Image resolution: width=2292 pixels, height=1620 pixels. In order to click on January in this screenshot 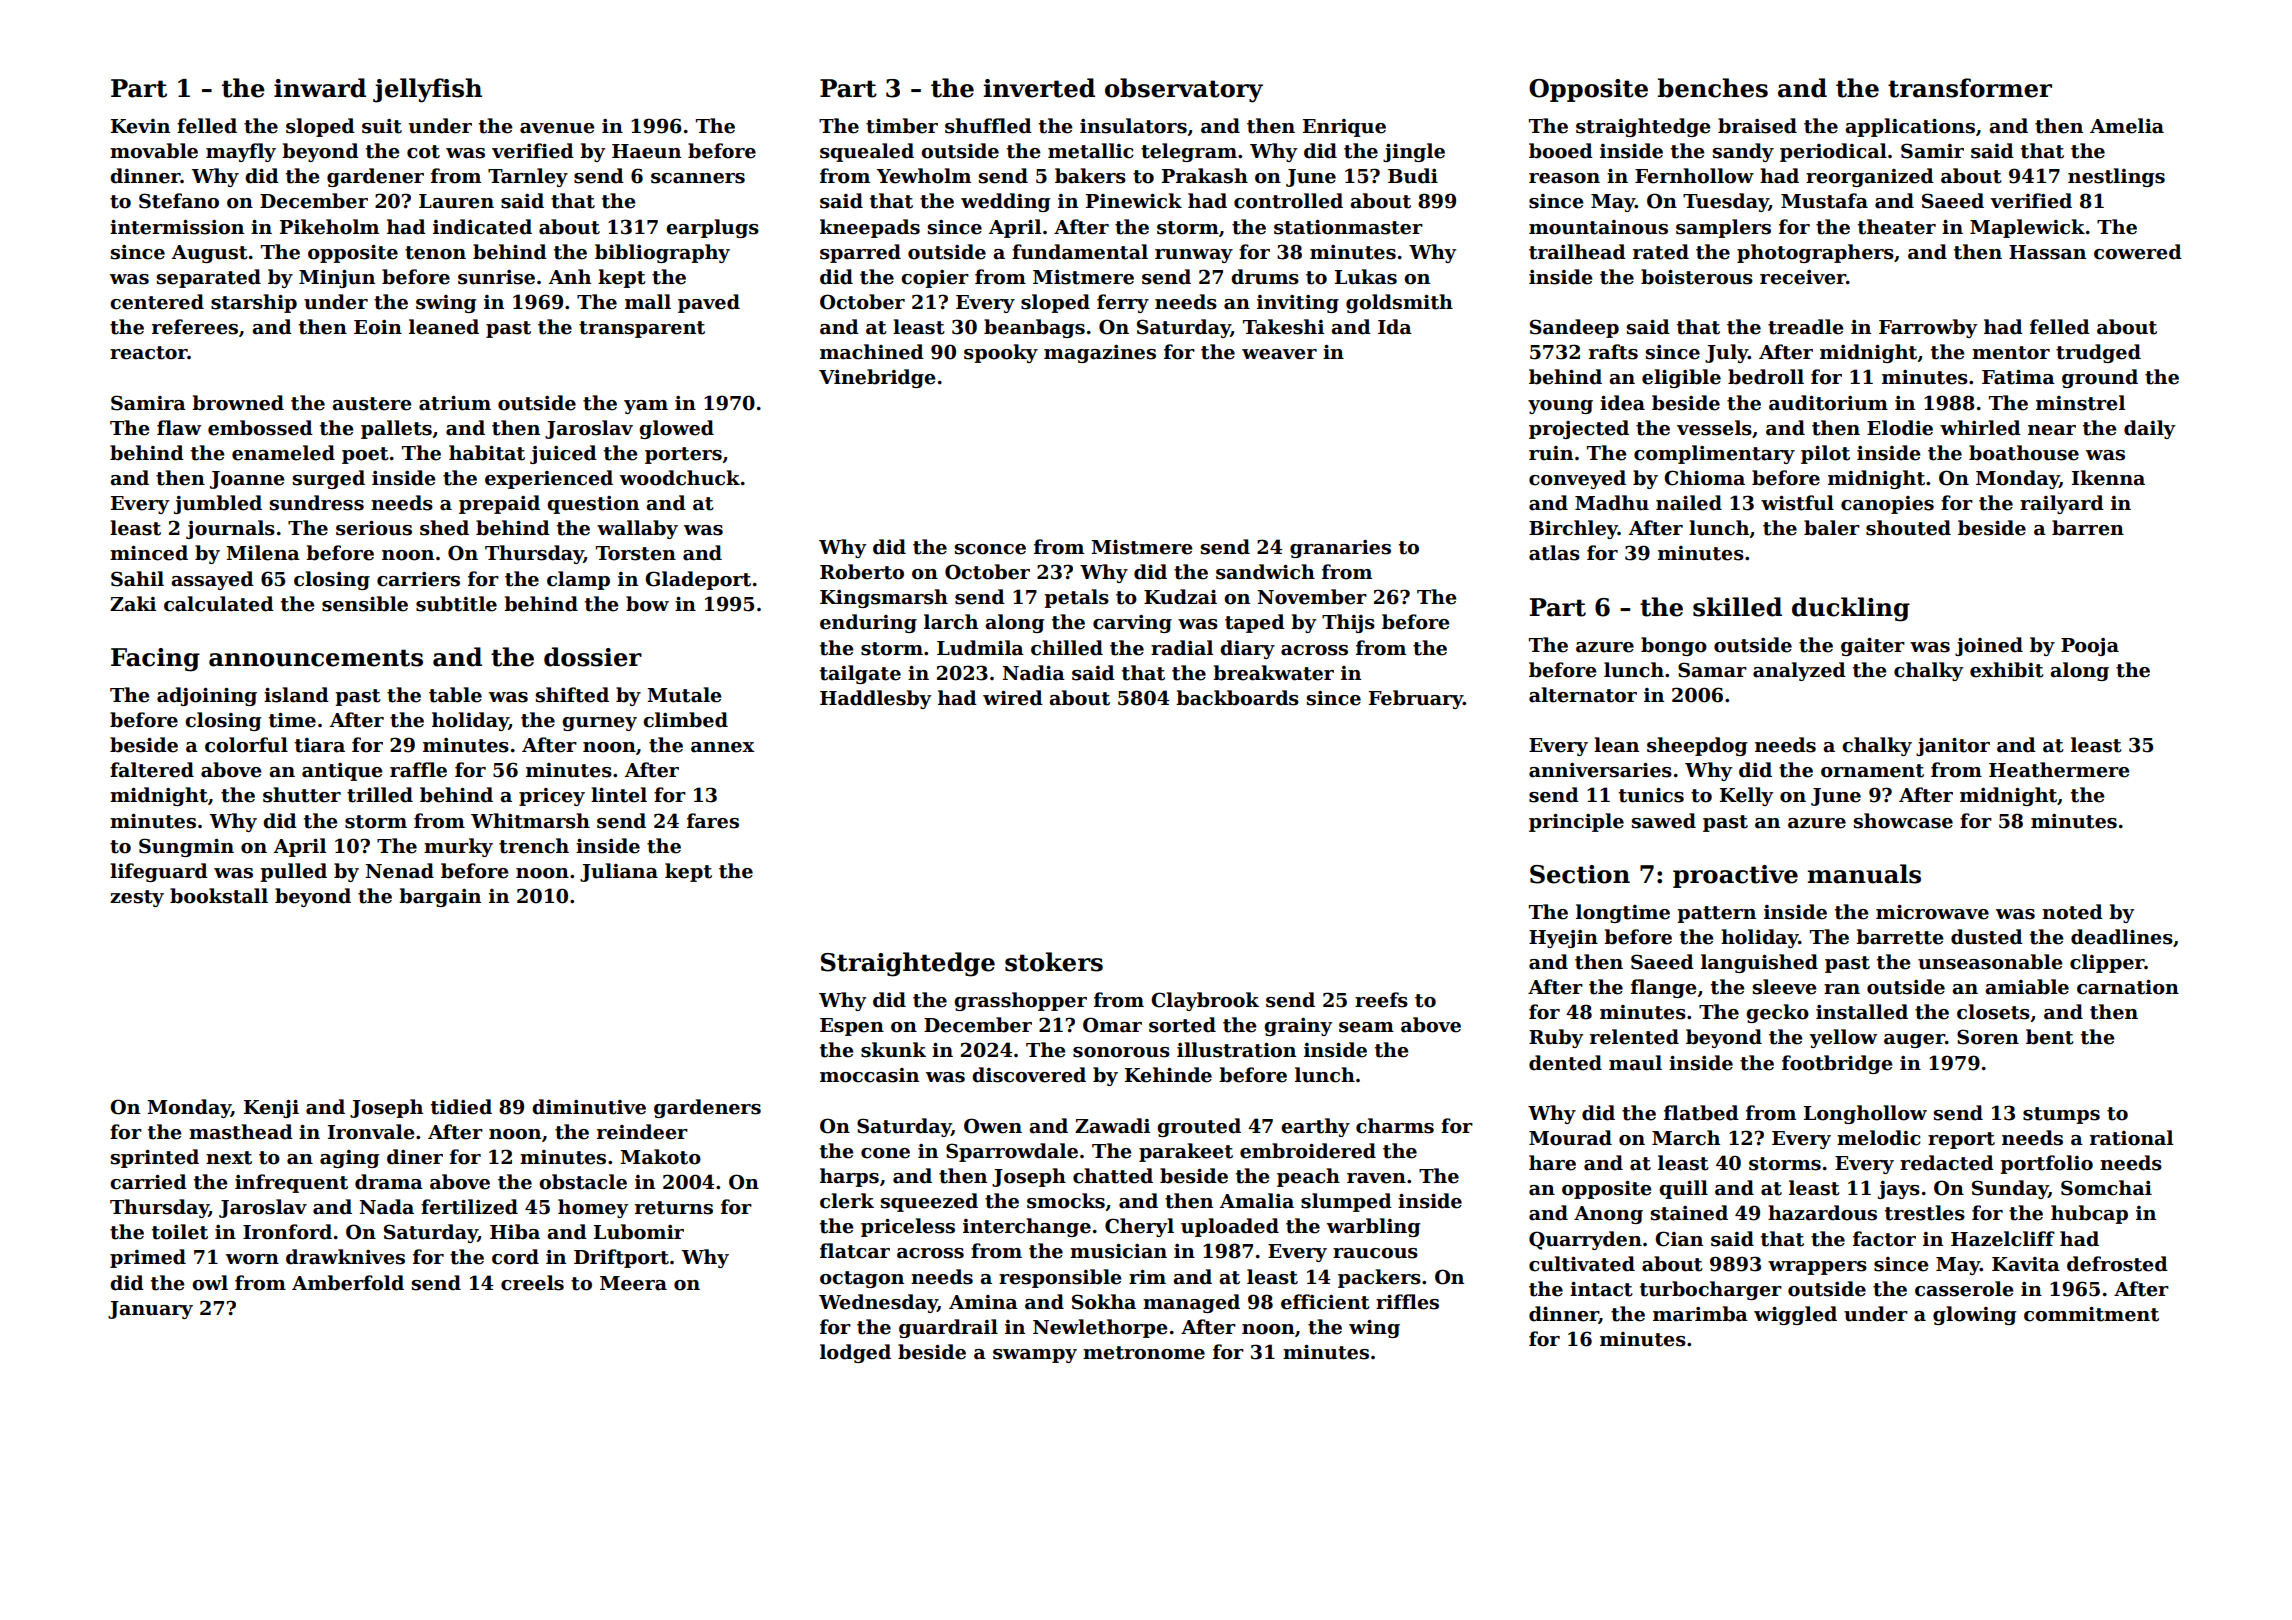, I will do `click(150, 1310)`.
